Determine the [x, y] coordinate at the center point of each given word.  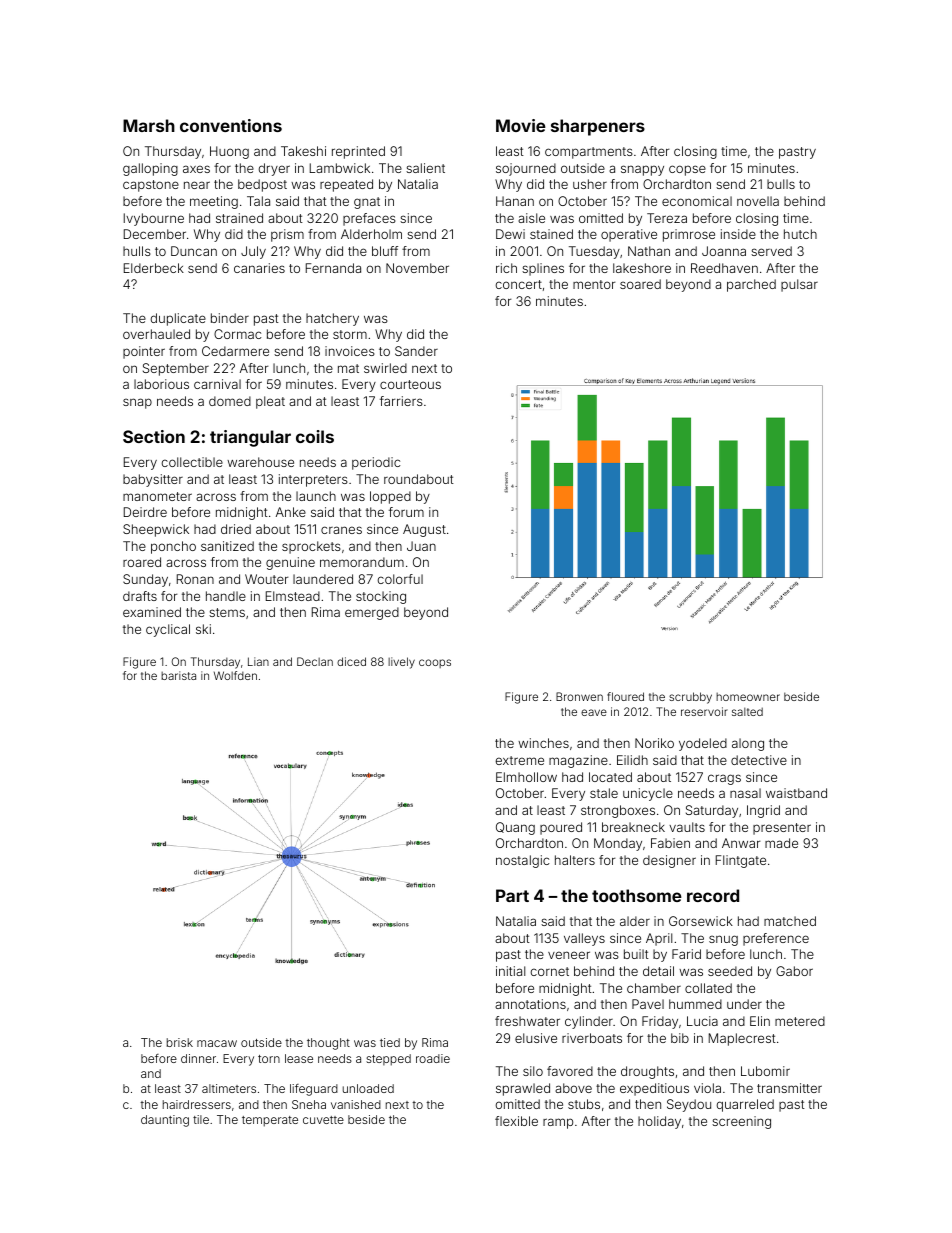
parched [751, 285]
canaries [259, 268]
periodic [376, 463]
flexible [516, 1121]
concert [518, 284]
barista [178, 675]
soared [640, 284]
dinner [198, 1058]
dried [236, 529]
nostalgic [522, 861]
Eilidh [632, 760]
